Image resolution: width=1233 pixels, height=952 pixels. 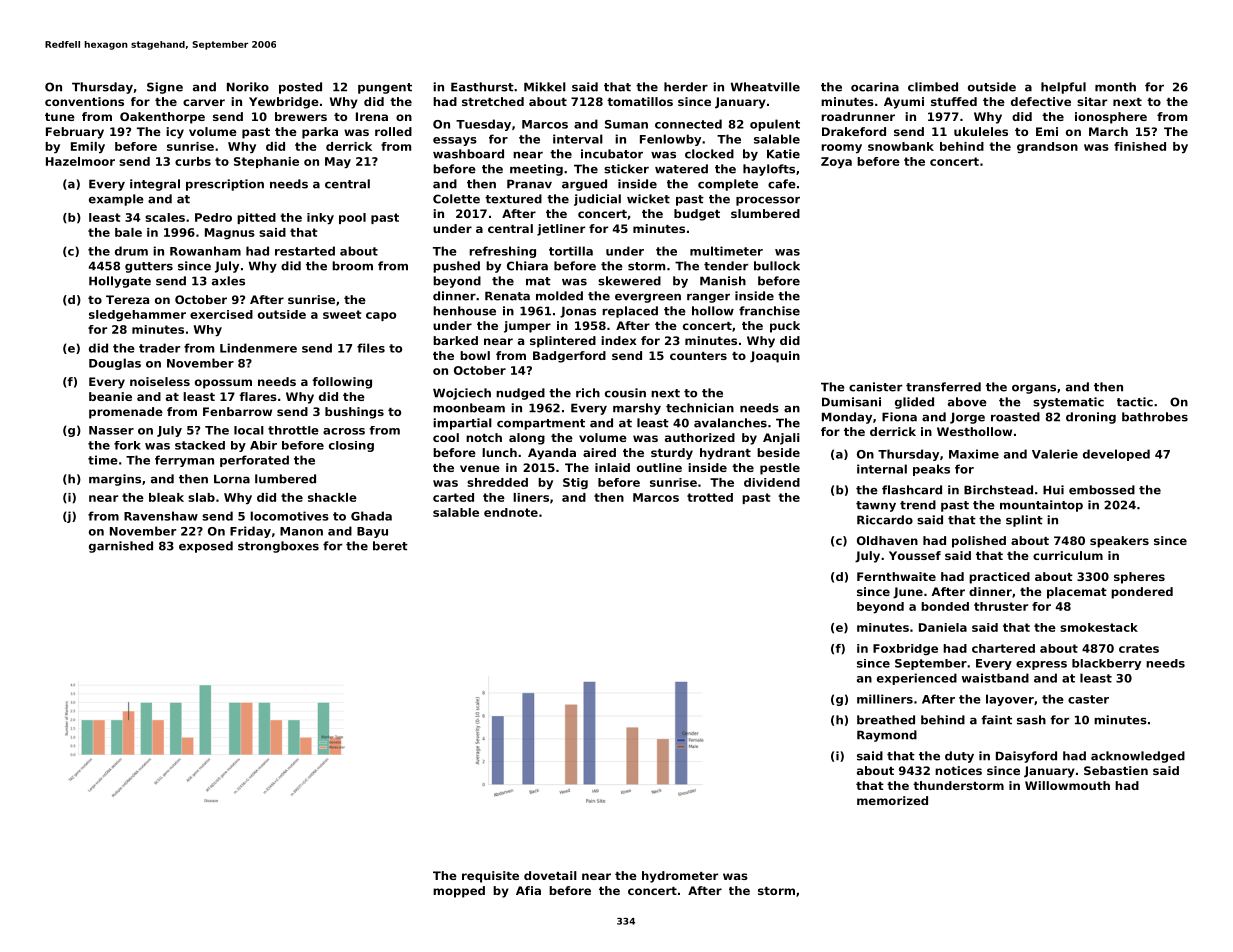 What do you see at coordinates (344, 431) in the screenshot?
I see `across` at bounding box center [344, 431].
